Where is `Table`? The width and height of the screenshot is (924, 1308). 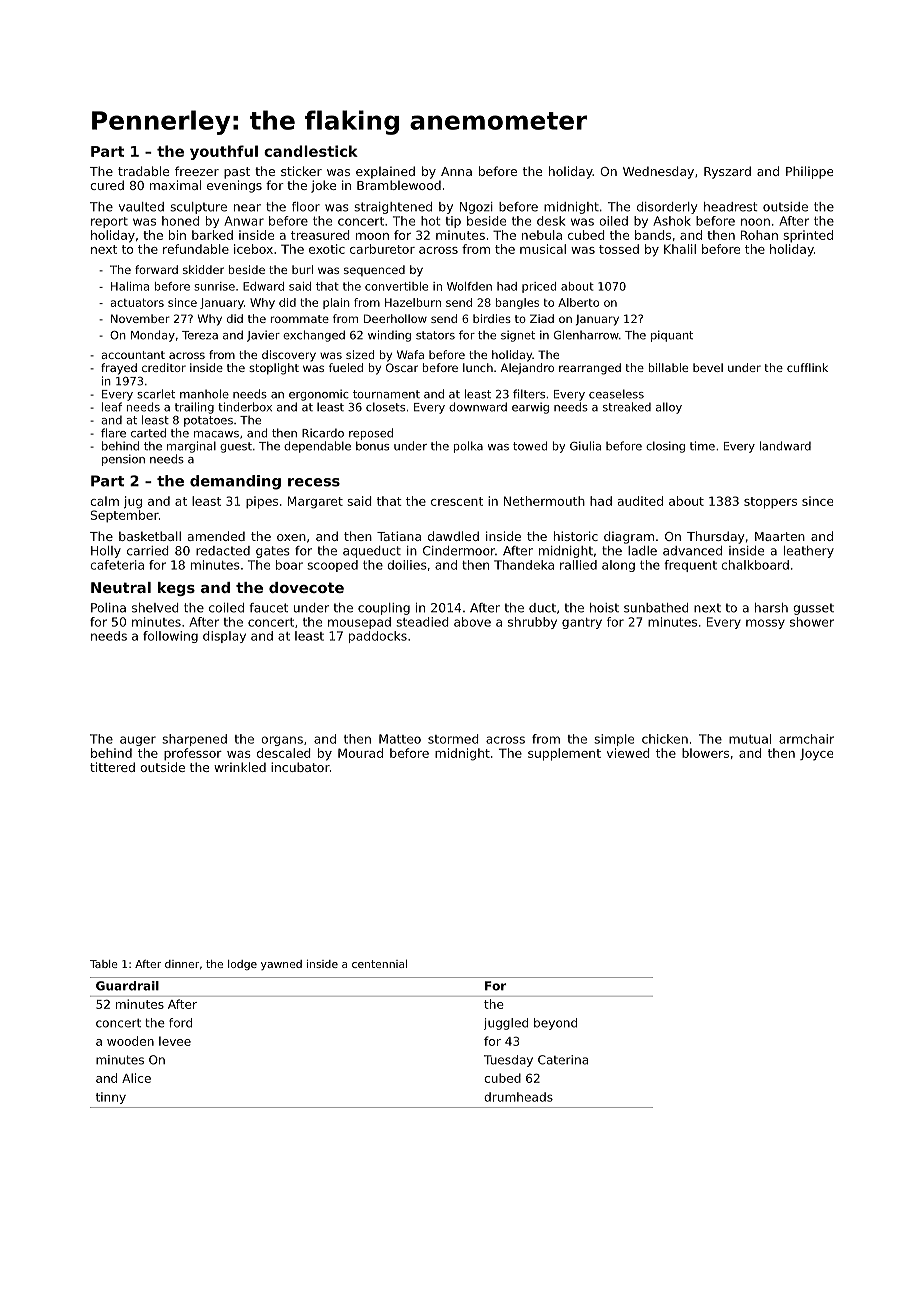 Table is located at coordinates (104, 964).
